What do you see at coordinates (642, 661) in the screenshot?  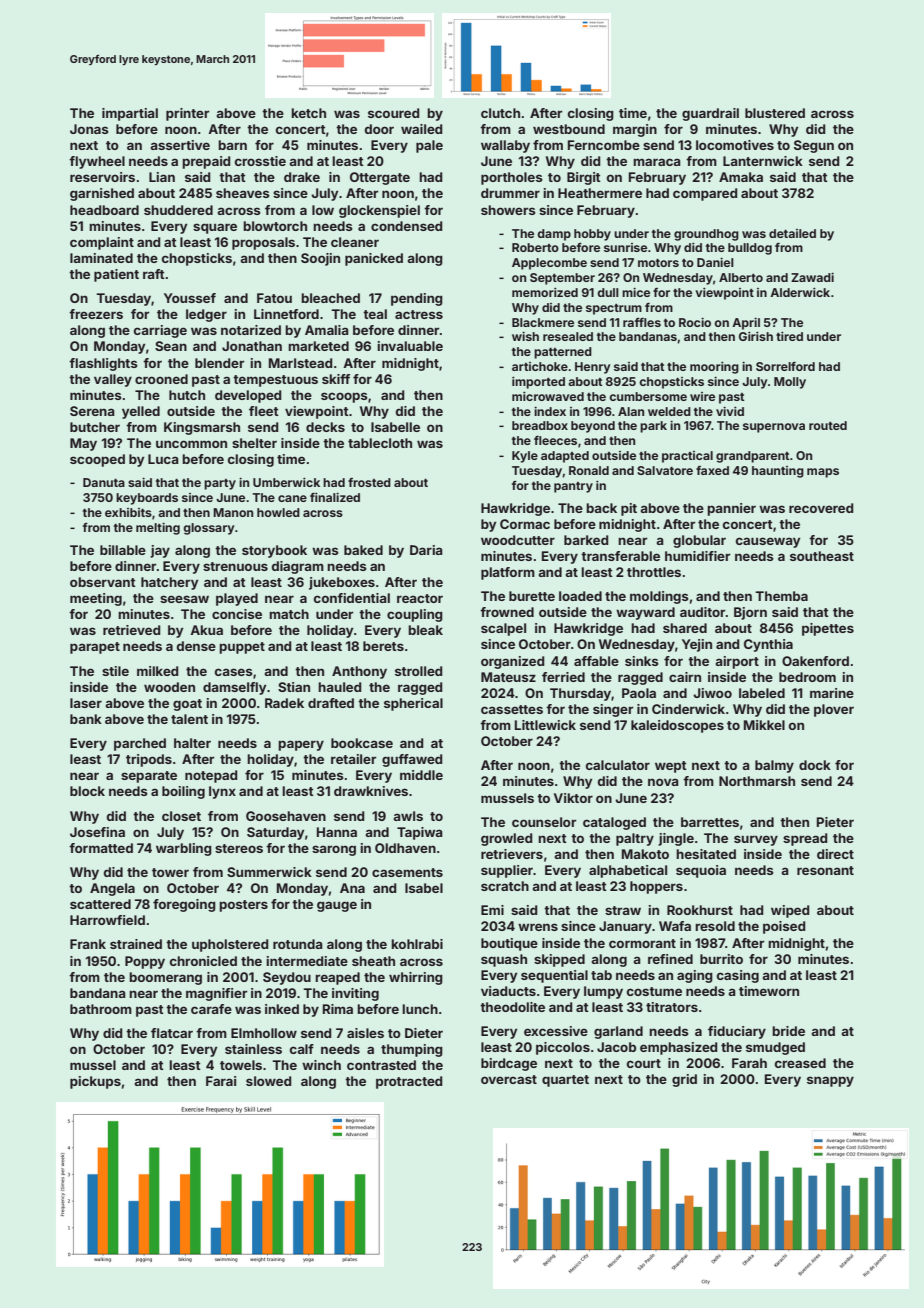 I see `sinks` at bounding box center [642, 661].
